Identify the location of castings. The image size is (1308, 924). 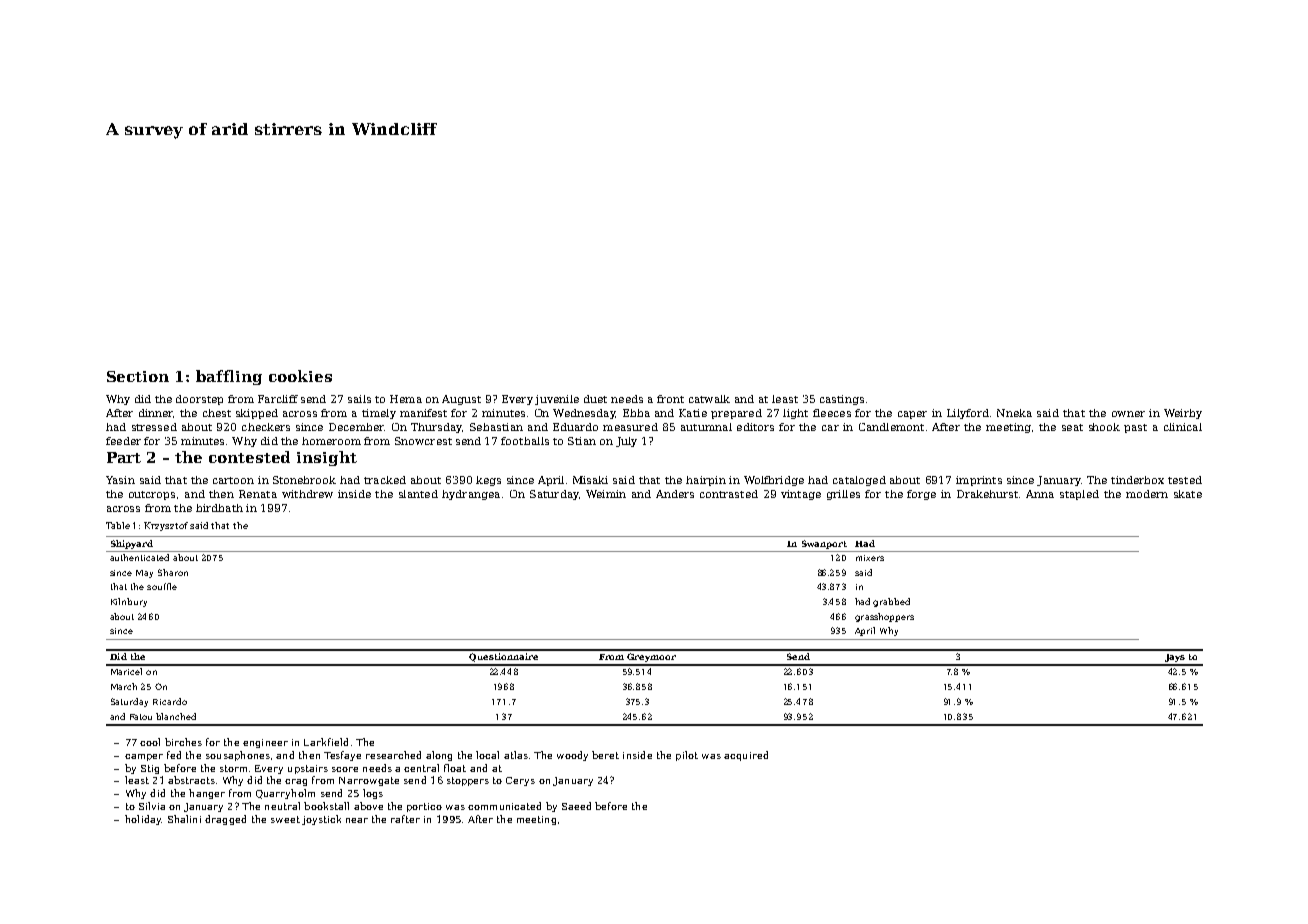
(842, 400).
